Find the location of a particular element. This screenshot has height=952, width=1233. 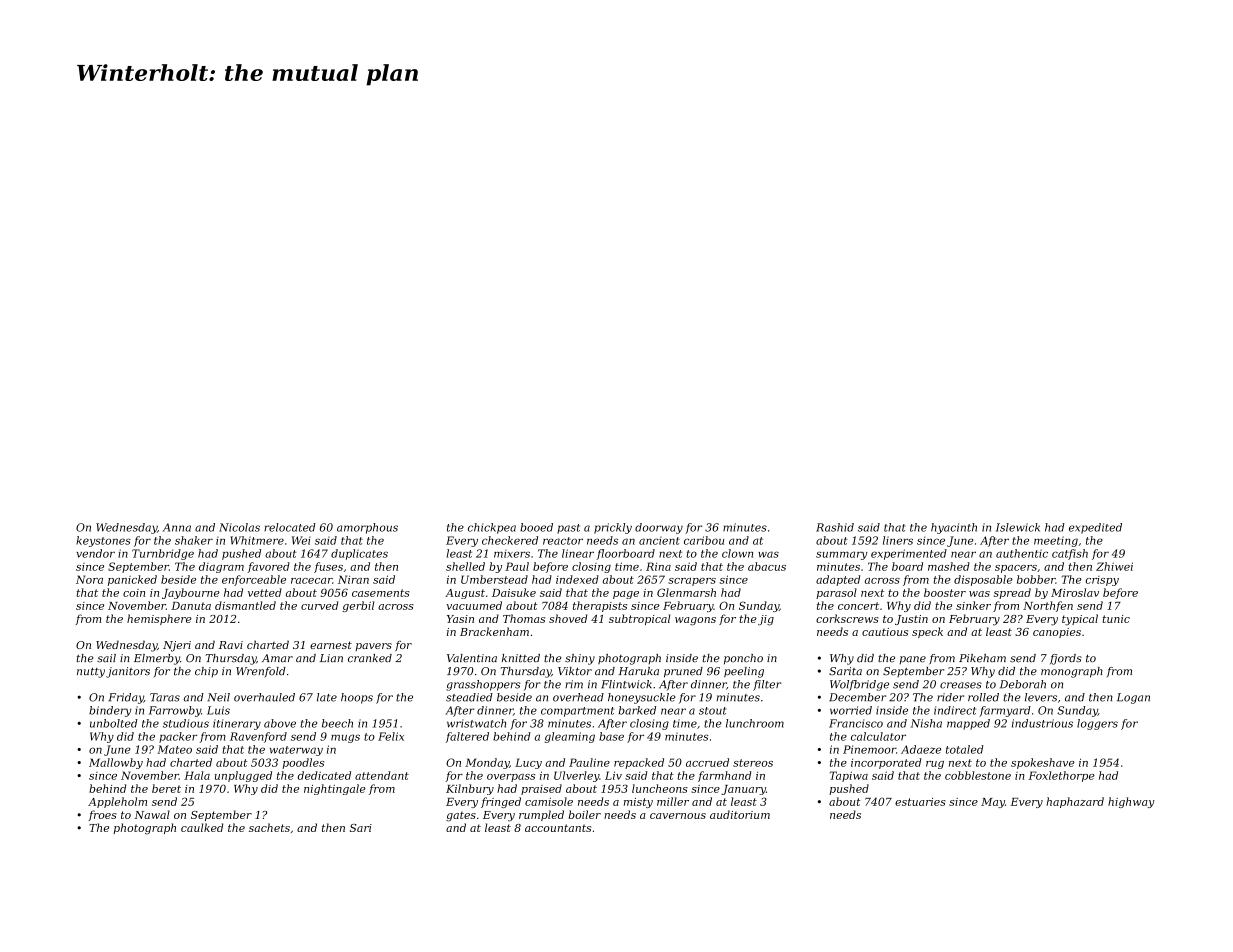

waterway is located at coordinates (296, 751).
